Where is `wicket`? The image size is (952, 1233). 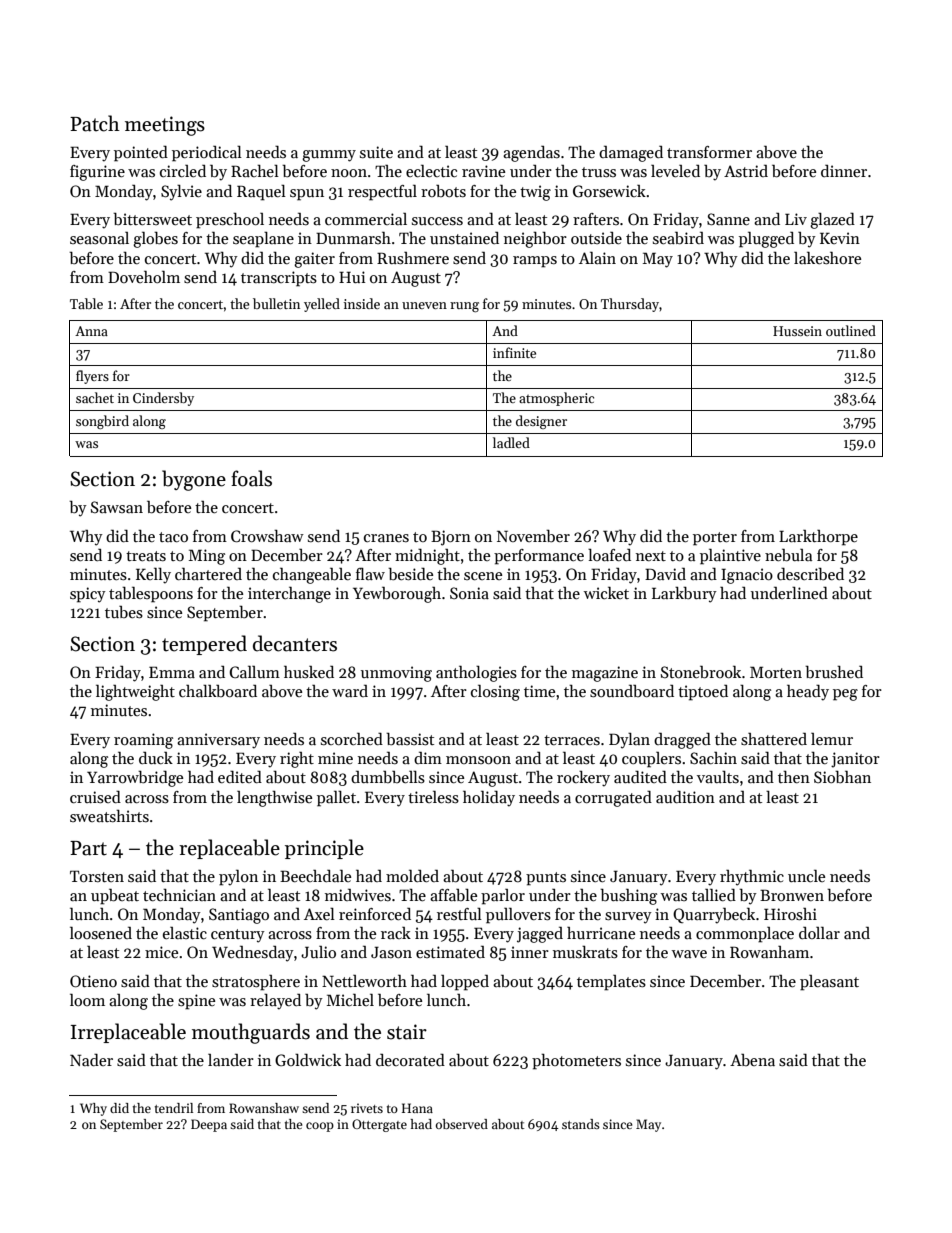
wicket is located at coordinates (606, 593).
